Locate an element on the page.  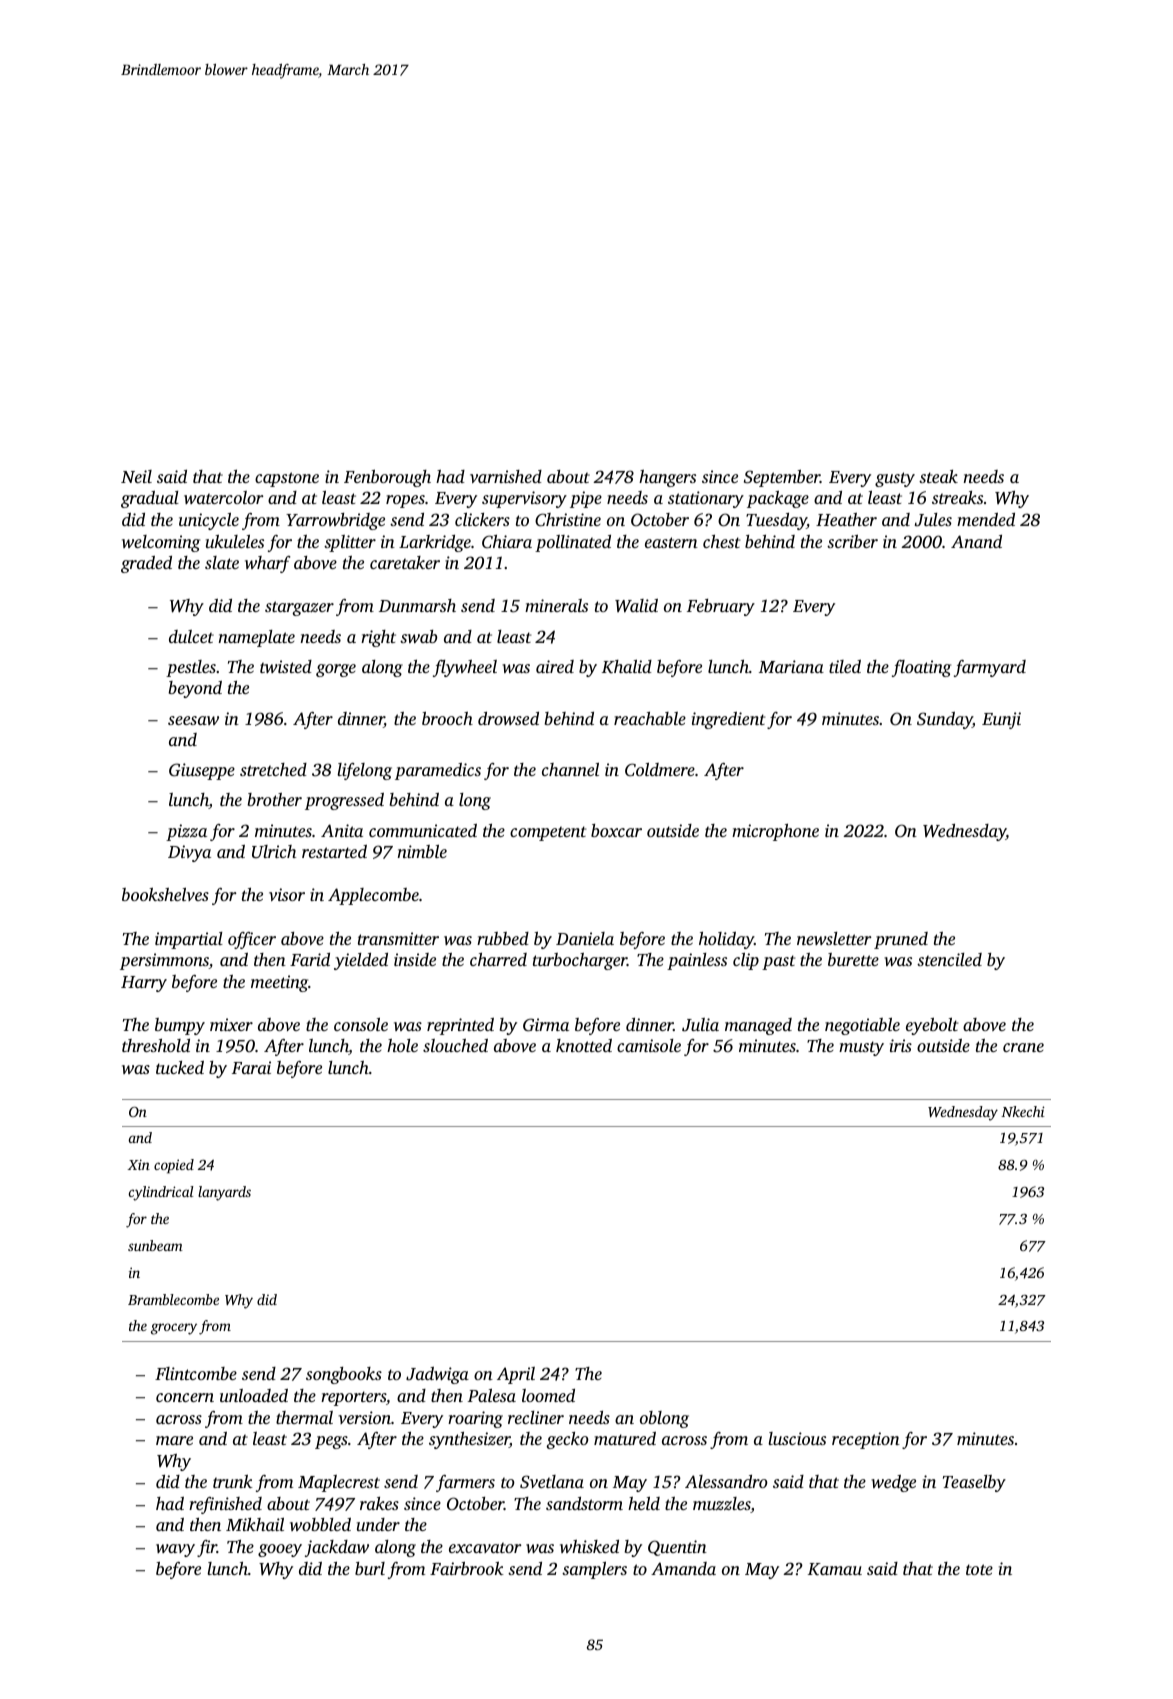
camisole is located at coordinates (649, 1045).
